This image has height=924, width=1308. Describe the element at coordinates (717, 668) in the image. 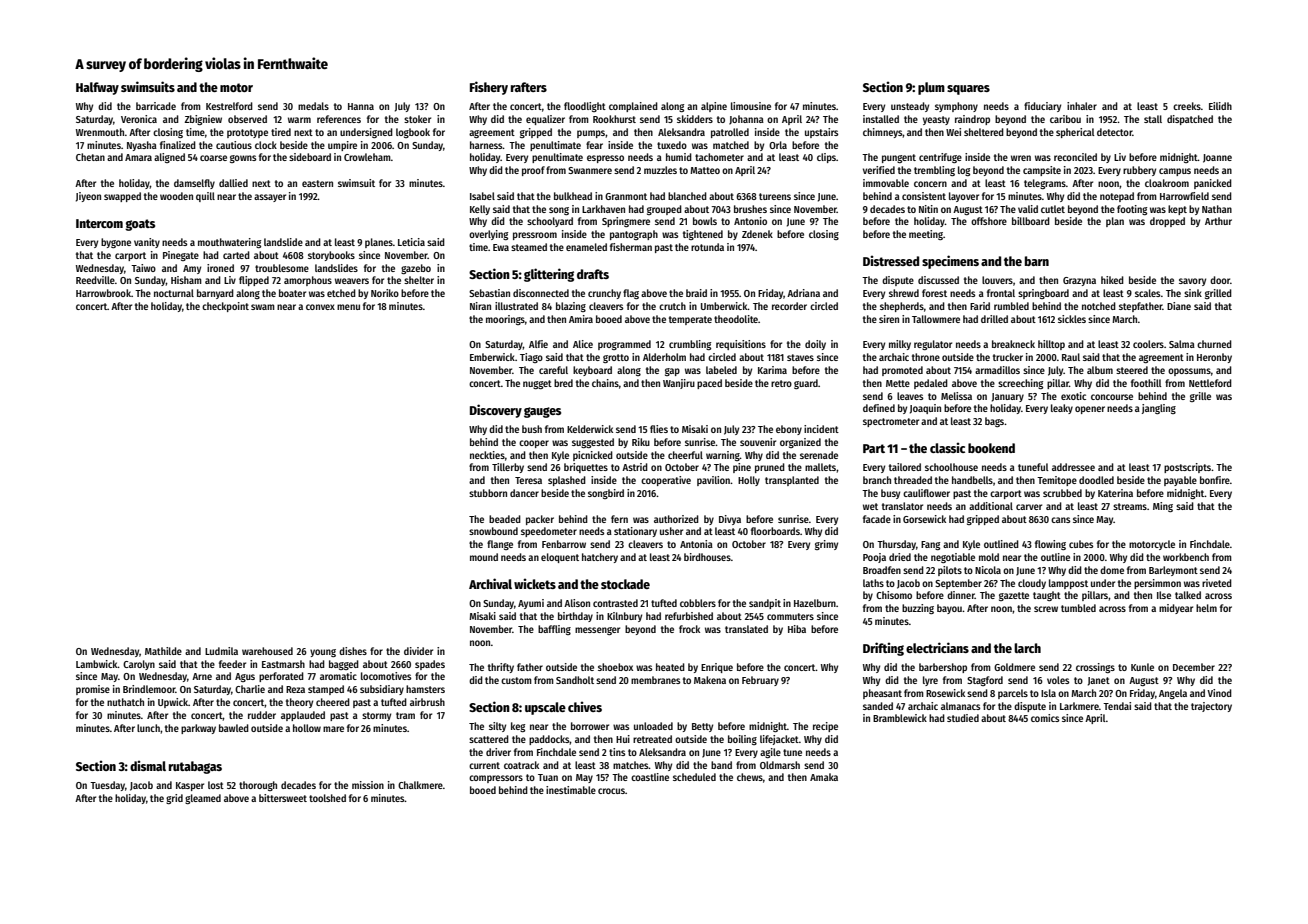

I see `Enrique` at that location.
